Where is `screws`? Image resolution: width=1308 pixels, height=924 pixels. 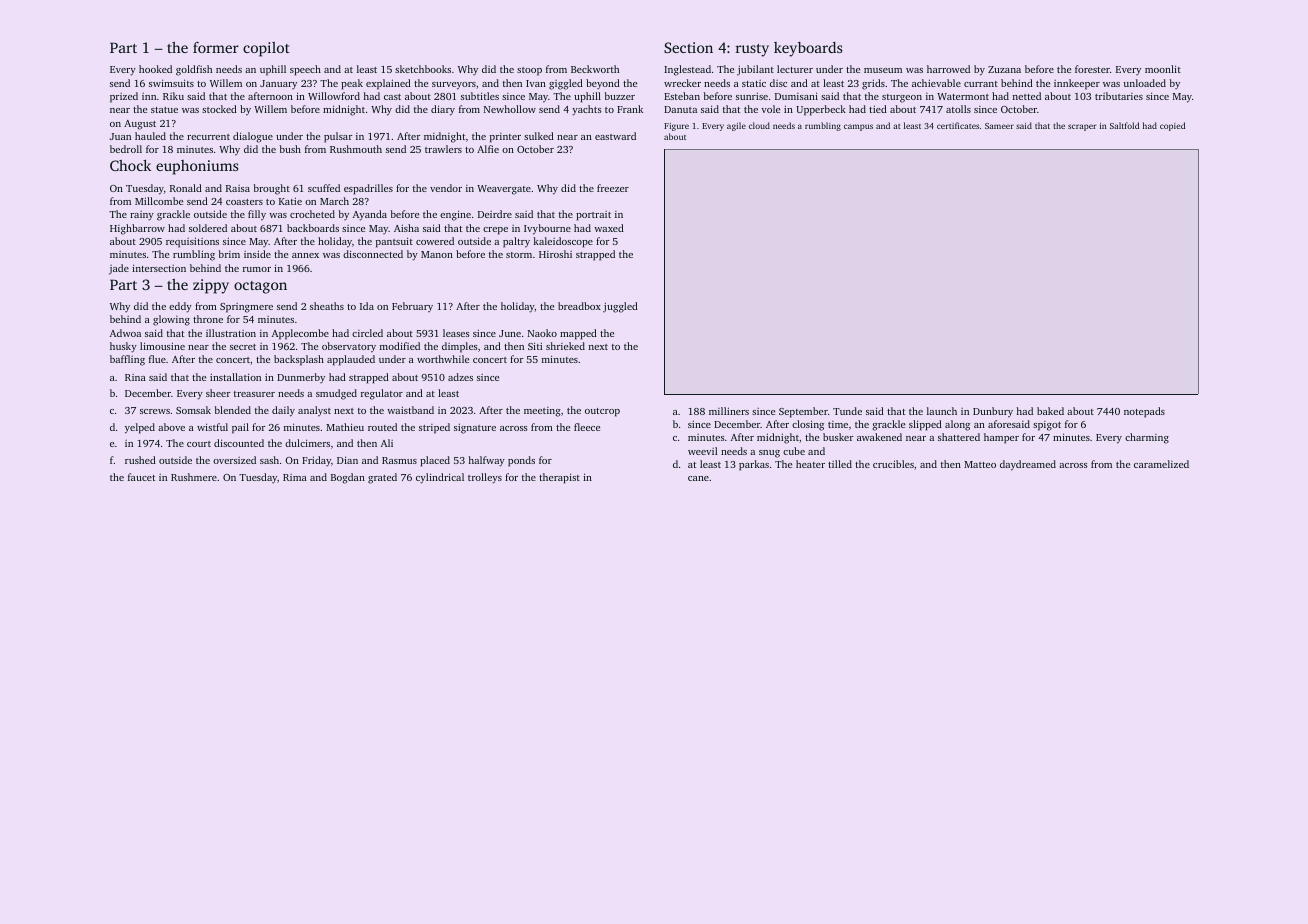
screws is located at coordinates (155, 411).
